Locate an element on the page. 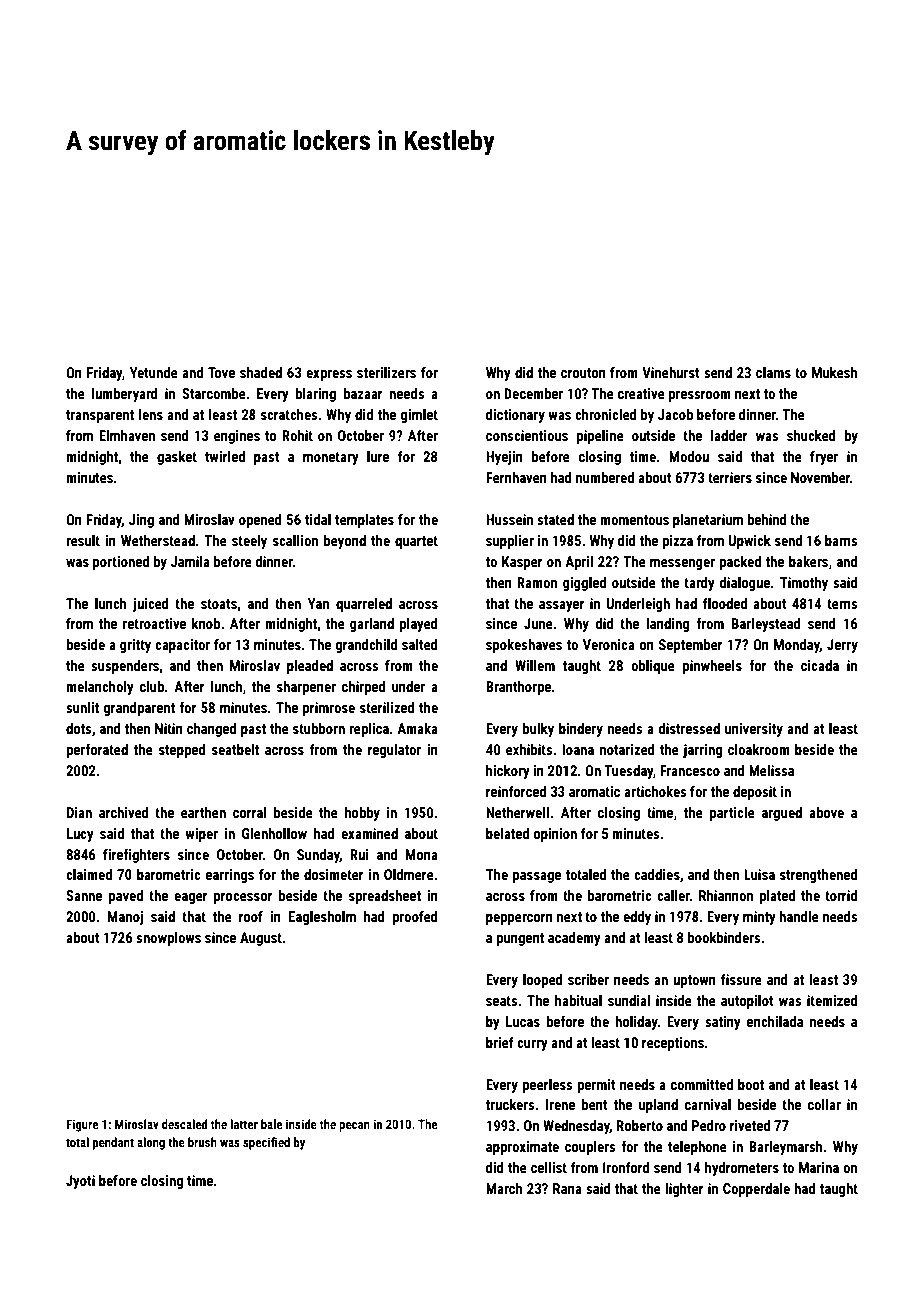 This page has width=924, height=1314. March is located at coordinates (504, 1188).
